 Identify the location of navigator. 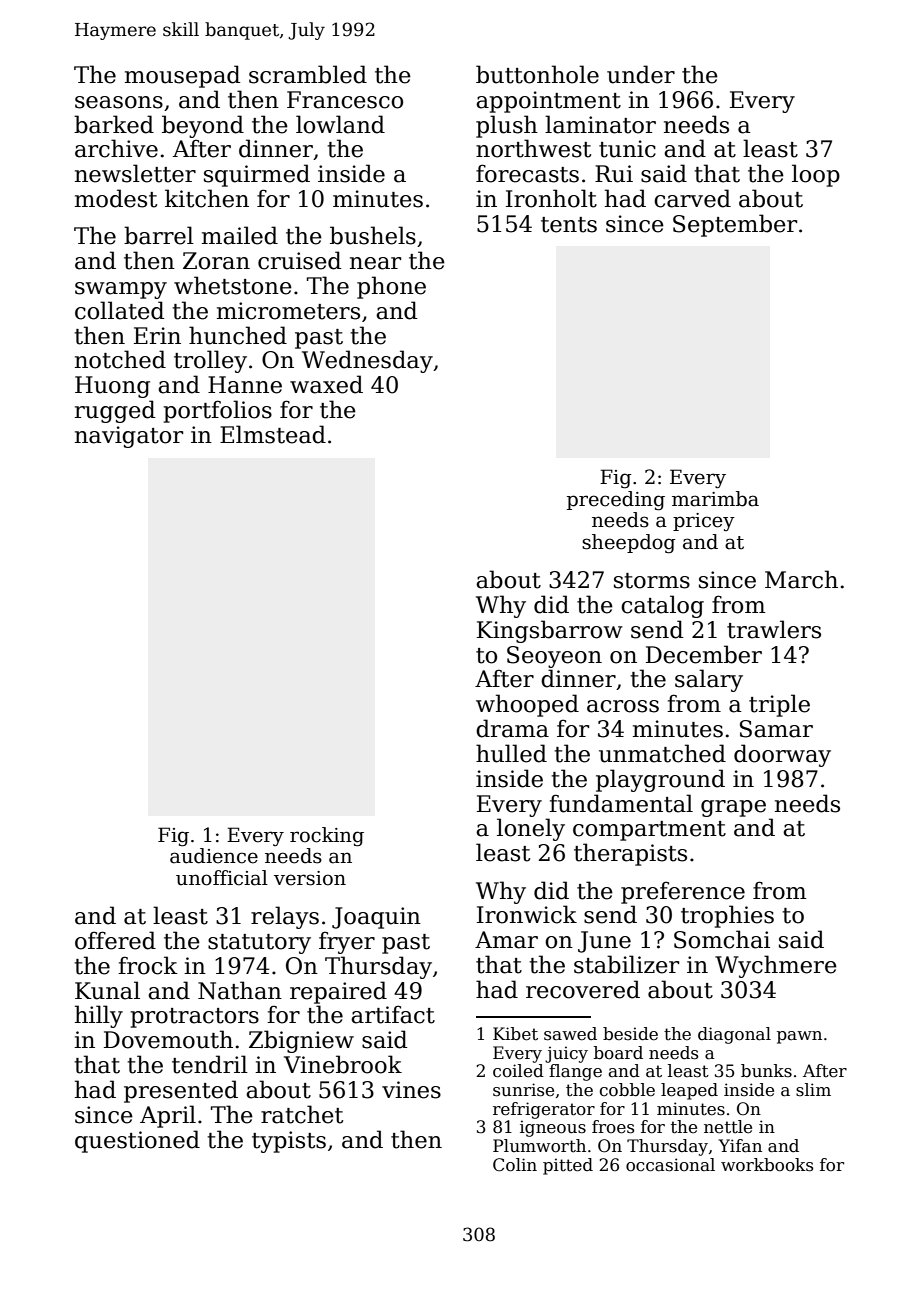
(129, 437).
